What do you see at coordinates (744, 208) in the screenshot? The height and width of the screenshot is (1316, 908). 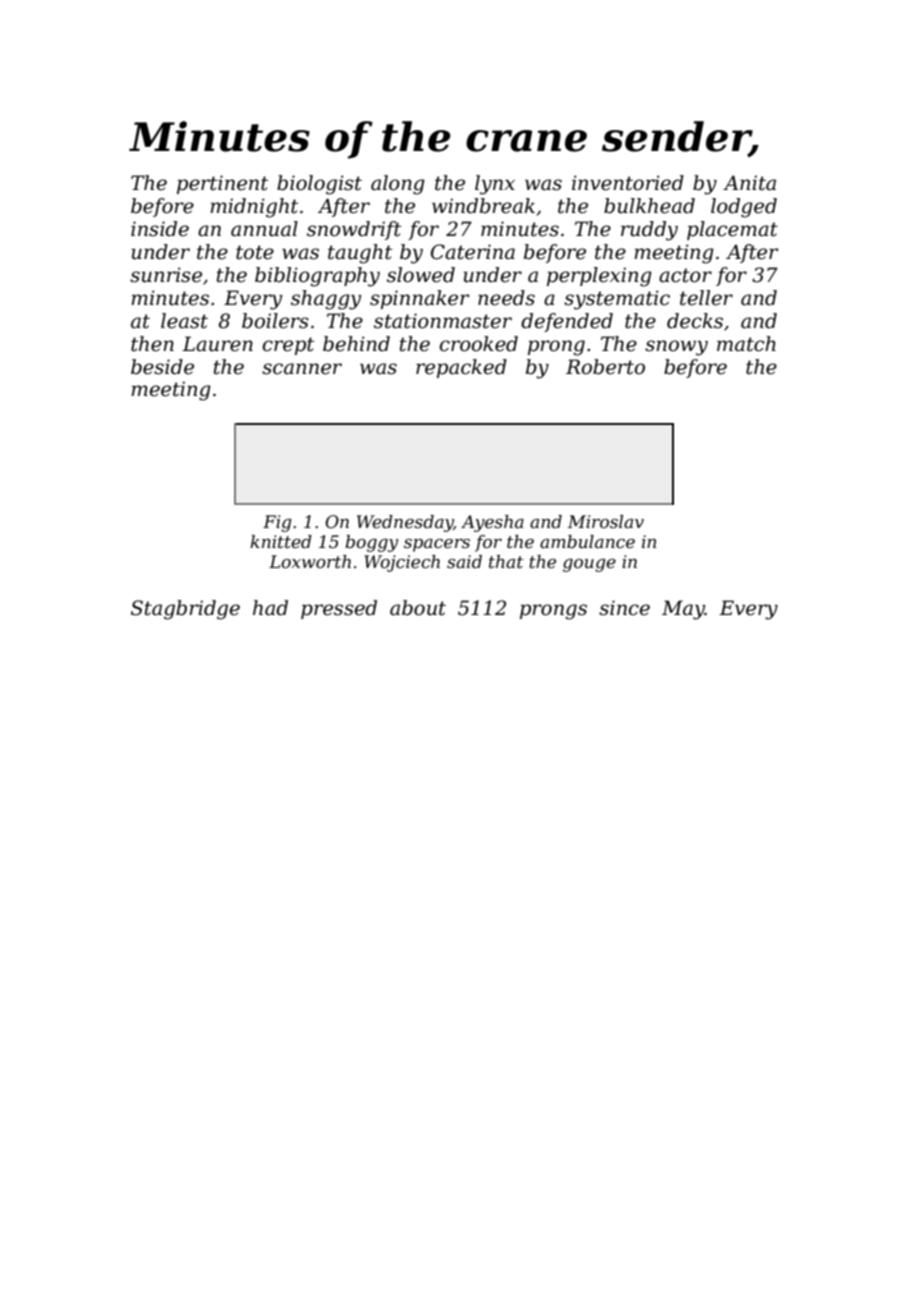 I see `lodged` at bounding box center [744, 208].
